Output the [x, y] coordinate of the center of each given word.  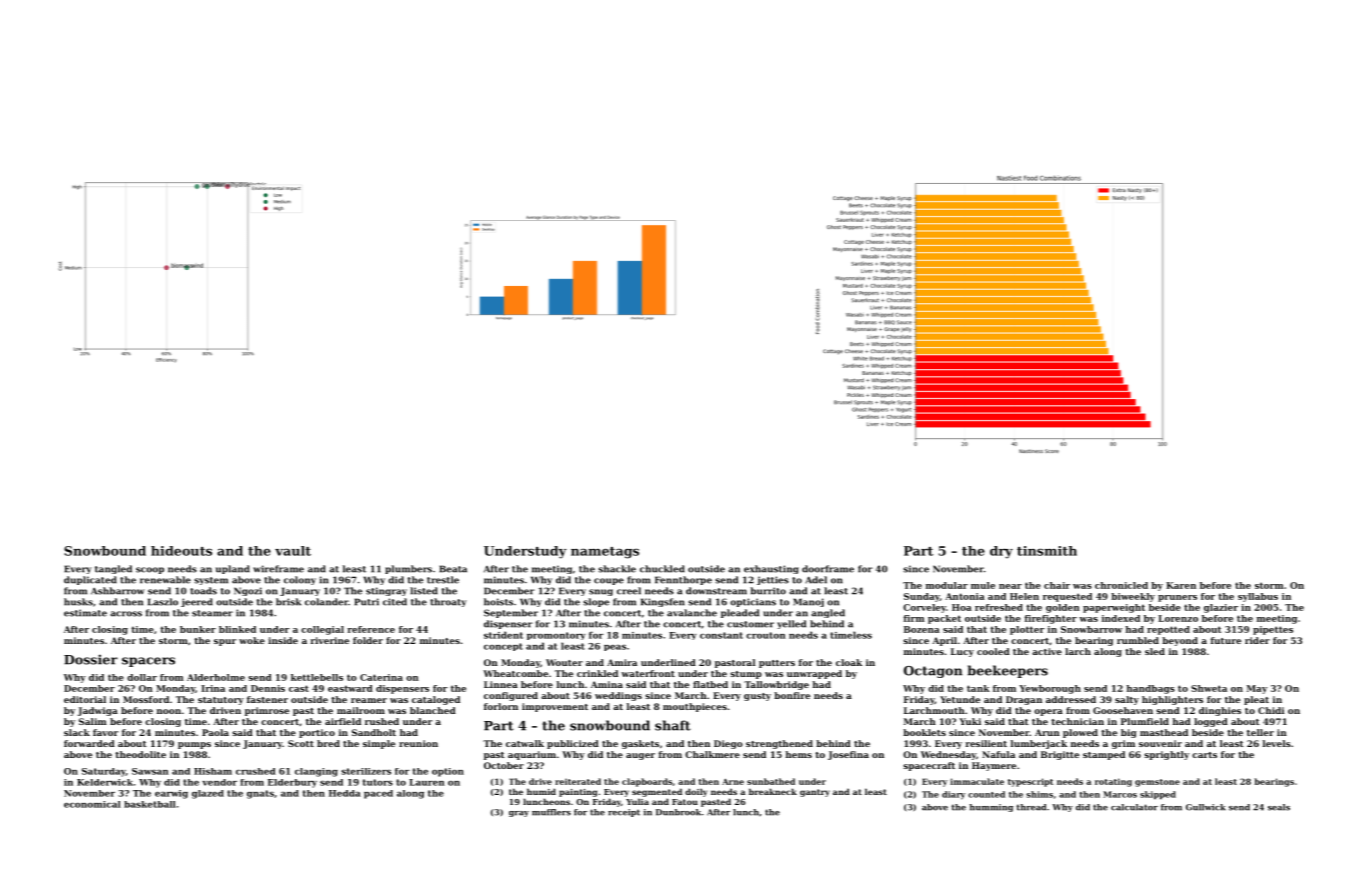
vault [293, 551]
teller [1260, 732]
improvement [555, 707]
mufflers [551, 812]
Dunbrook [678, 812]
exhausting [771, 569]
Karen [1181, 585]
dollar [142, 677]
